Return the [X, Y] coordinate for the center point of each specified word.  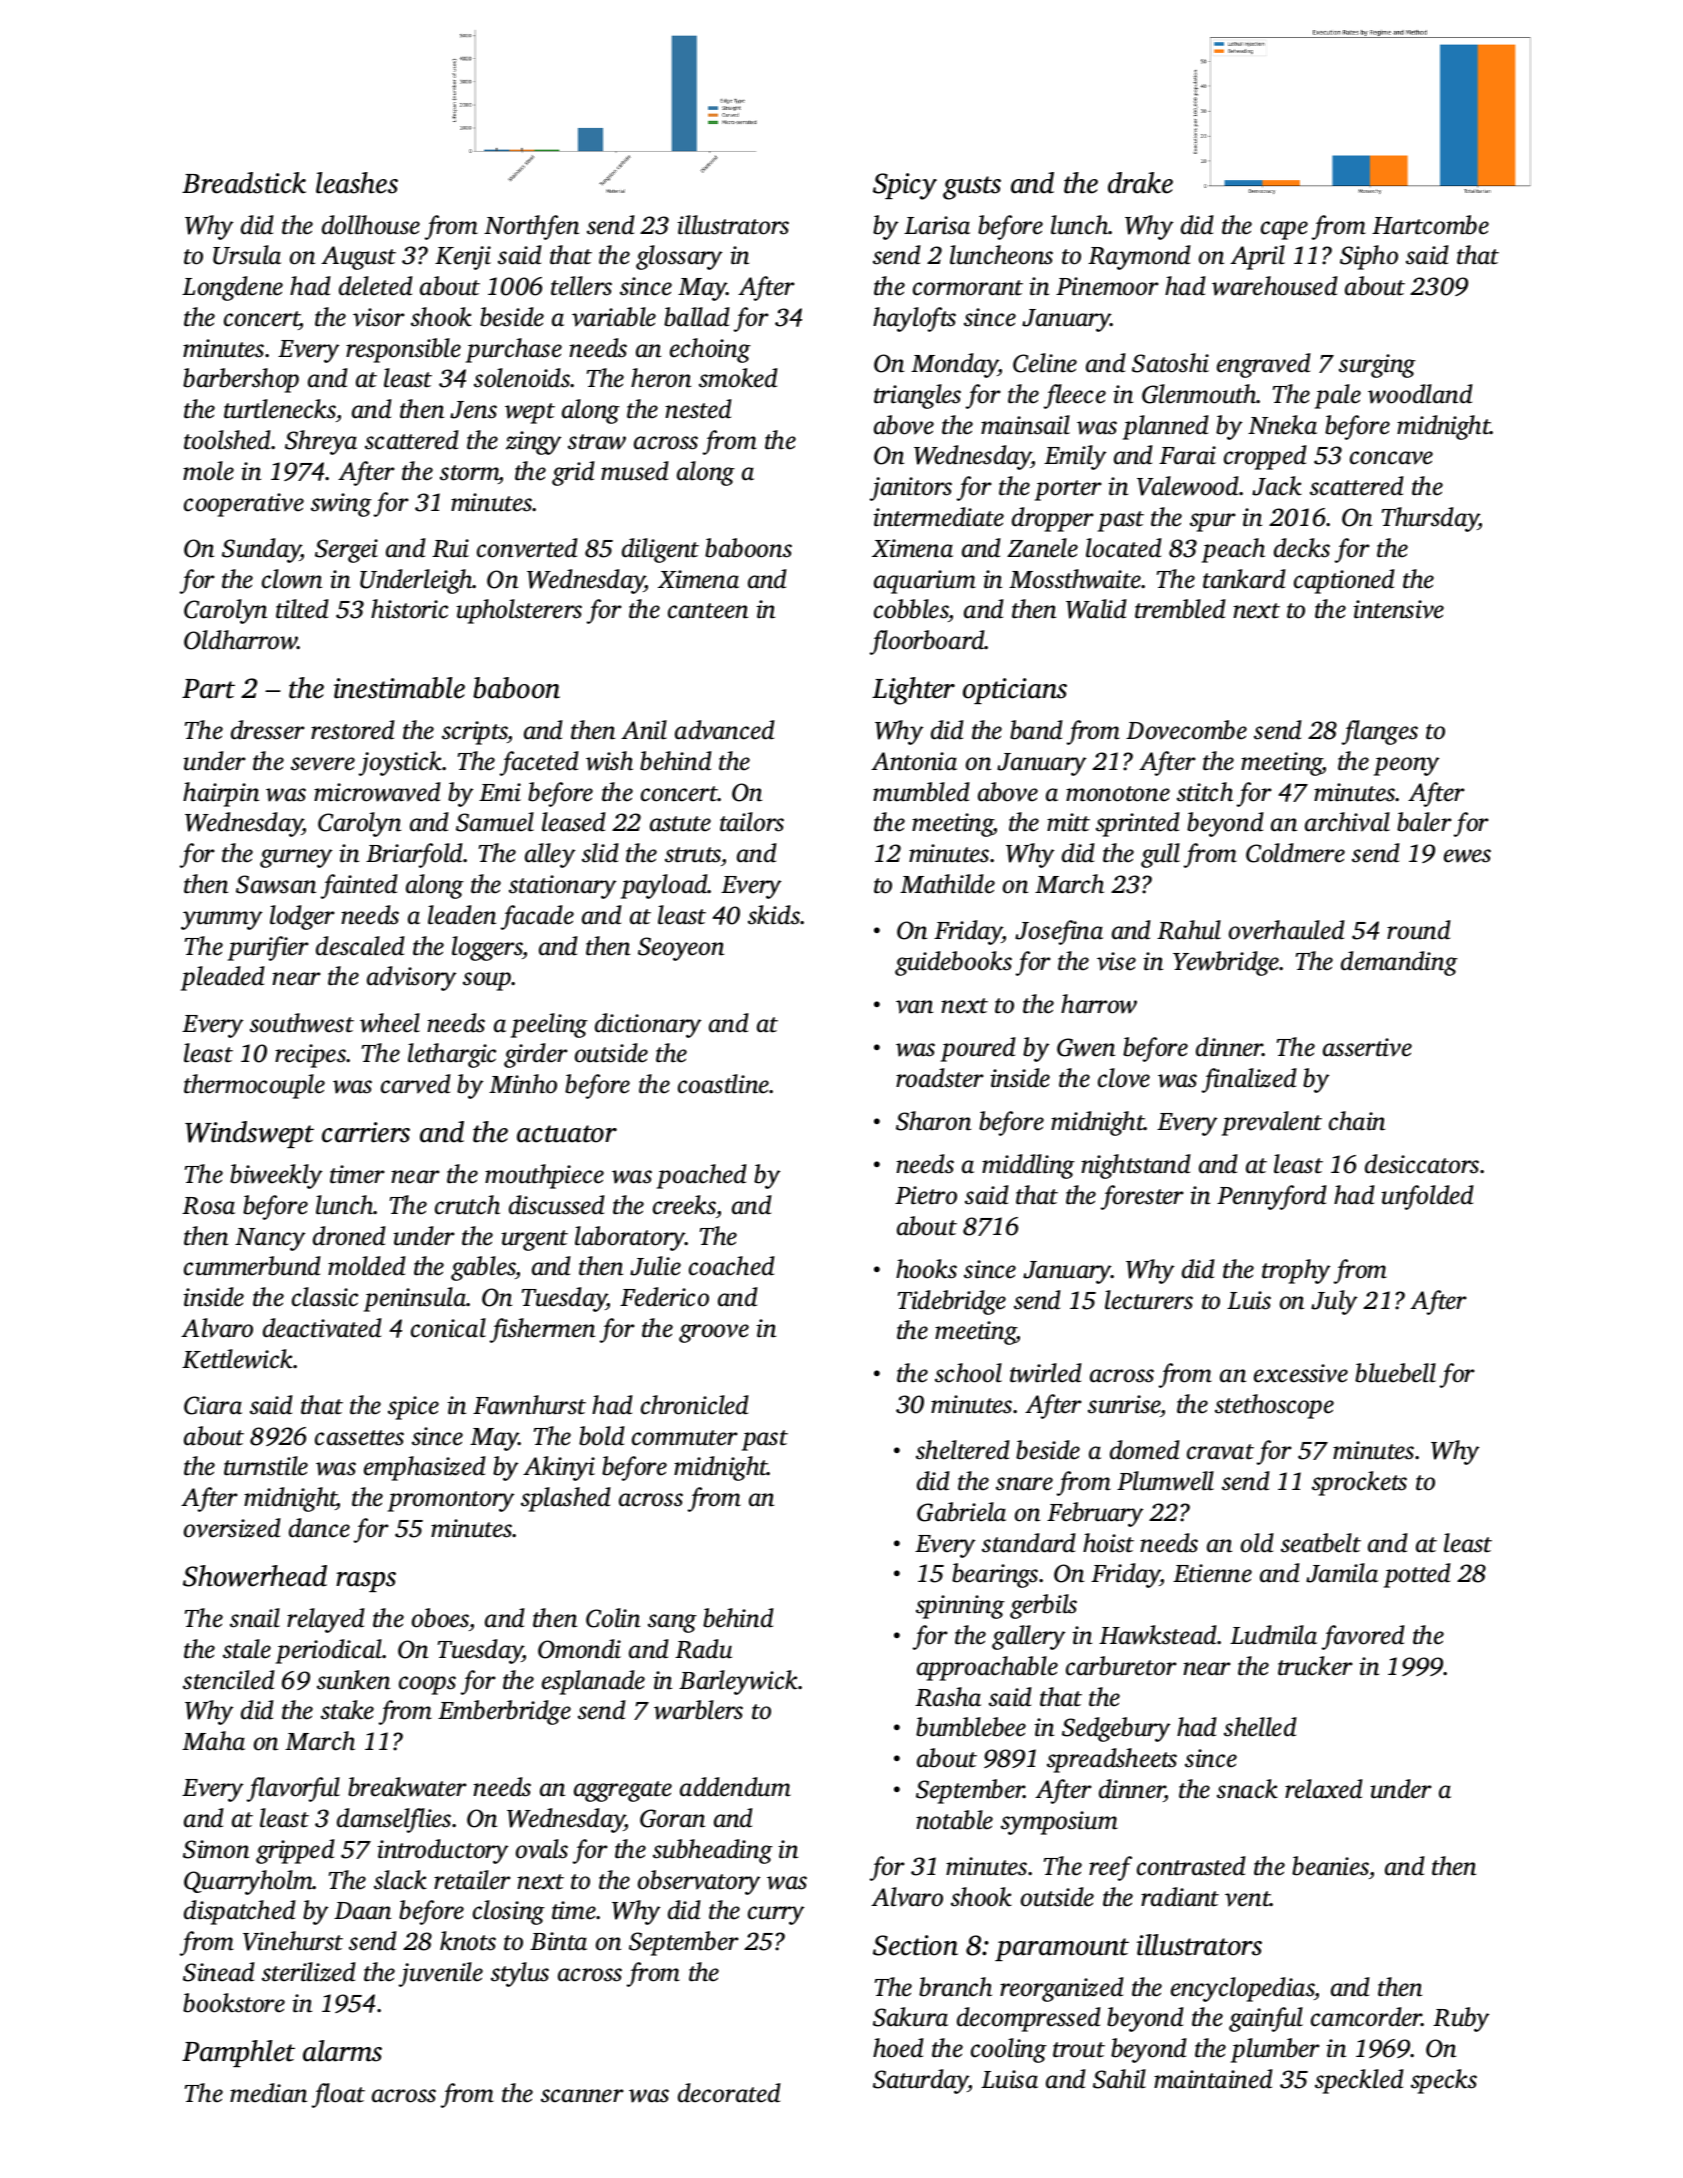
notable [954, 1820]
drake [1140, 183]
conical [448, 1328]
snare [1024, 1484]
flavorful [293, 1789]
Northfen [531, 227]
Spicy [905, 186]
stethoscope [1274, 1406]
